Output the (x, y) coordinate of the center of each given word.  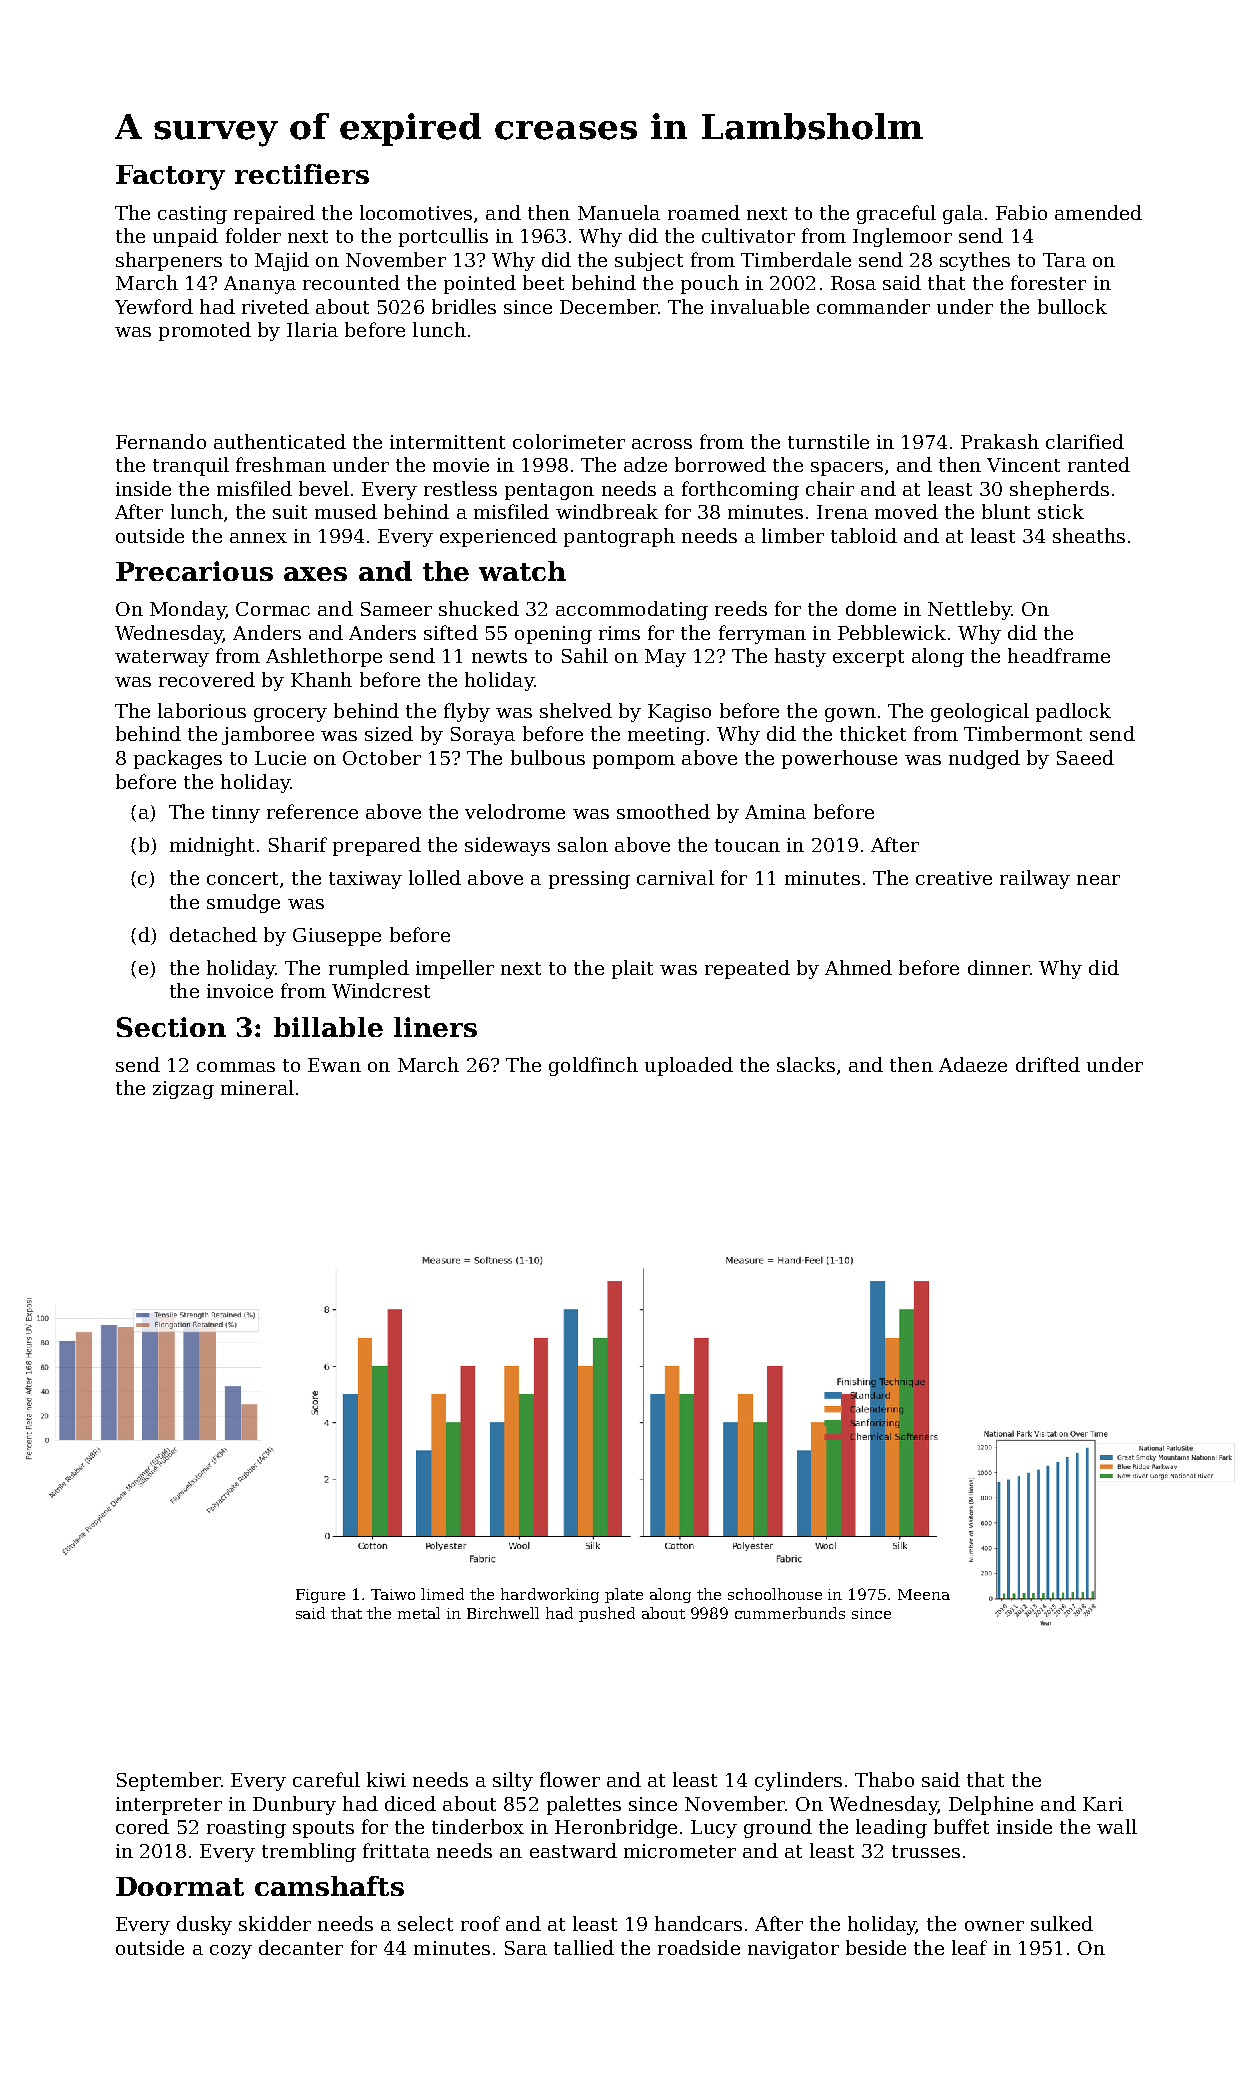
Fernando (161, 441)
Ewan (334, 1065)
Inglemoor (902, 237)
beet (543, 282)
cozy (231, 1952)
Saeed (1085, 757)
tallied (584, 1947)
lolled (435, 877)
